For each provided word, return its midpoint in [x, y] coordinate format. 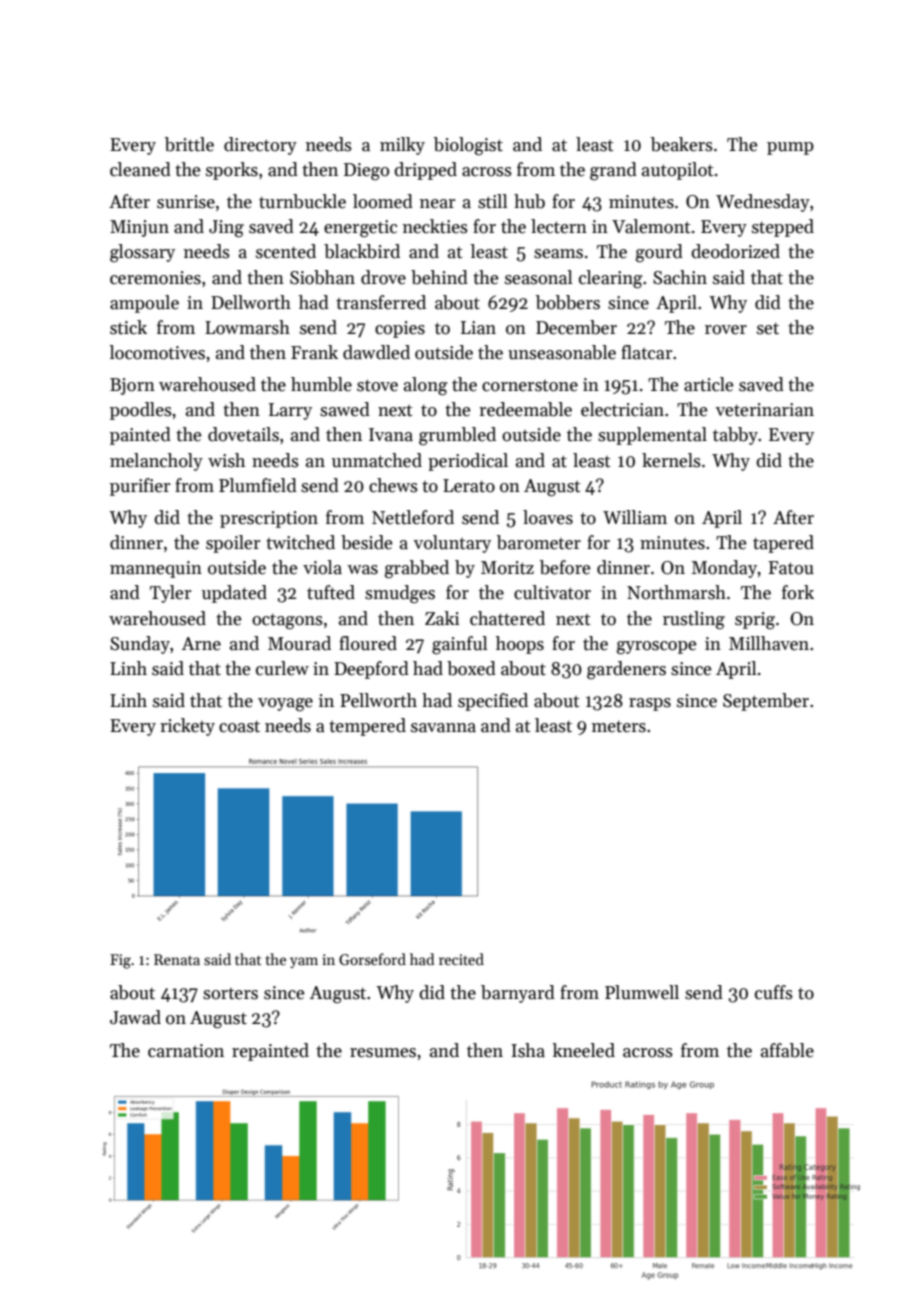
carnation [186, 1051]
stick [128, 327]
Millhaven [769, 643]
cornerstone [530, 386]
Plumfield [258, 485]
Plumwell [642, 992]
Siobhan [322, 277]
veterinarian [765, 410]
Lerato [469, 486]
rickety [187, 727]
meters [619, 727]
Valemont [651, 226]
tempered [367, 727]
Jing [226, 229]
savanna [443, 728]
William [635, 517]
